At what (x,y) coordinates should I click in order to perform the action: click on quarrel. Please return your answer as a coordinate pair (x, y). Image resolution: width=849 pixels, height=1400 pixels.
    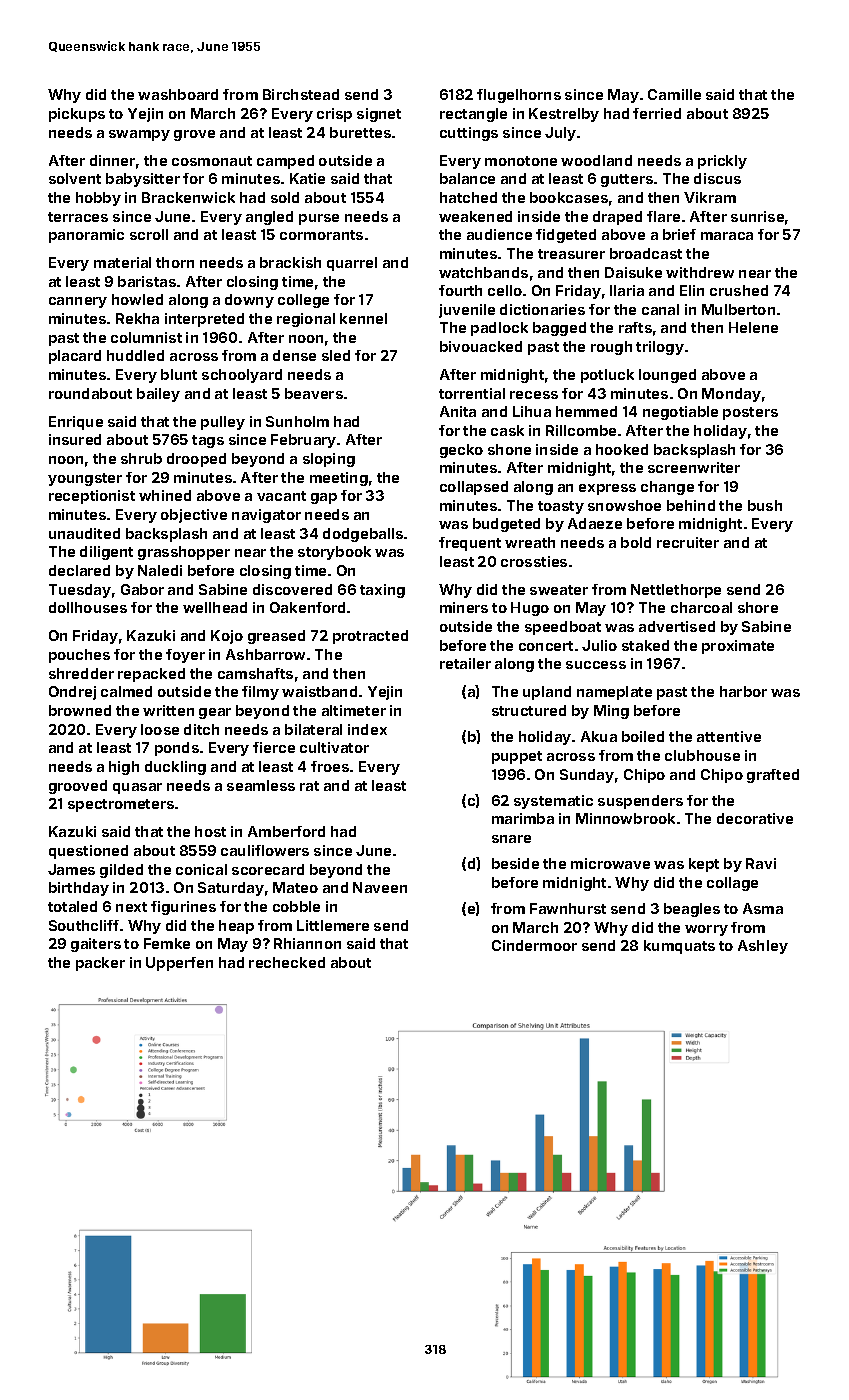
    Looking at the image, I should click on (352, 264).
